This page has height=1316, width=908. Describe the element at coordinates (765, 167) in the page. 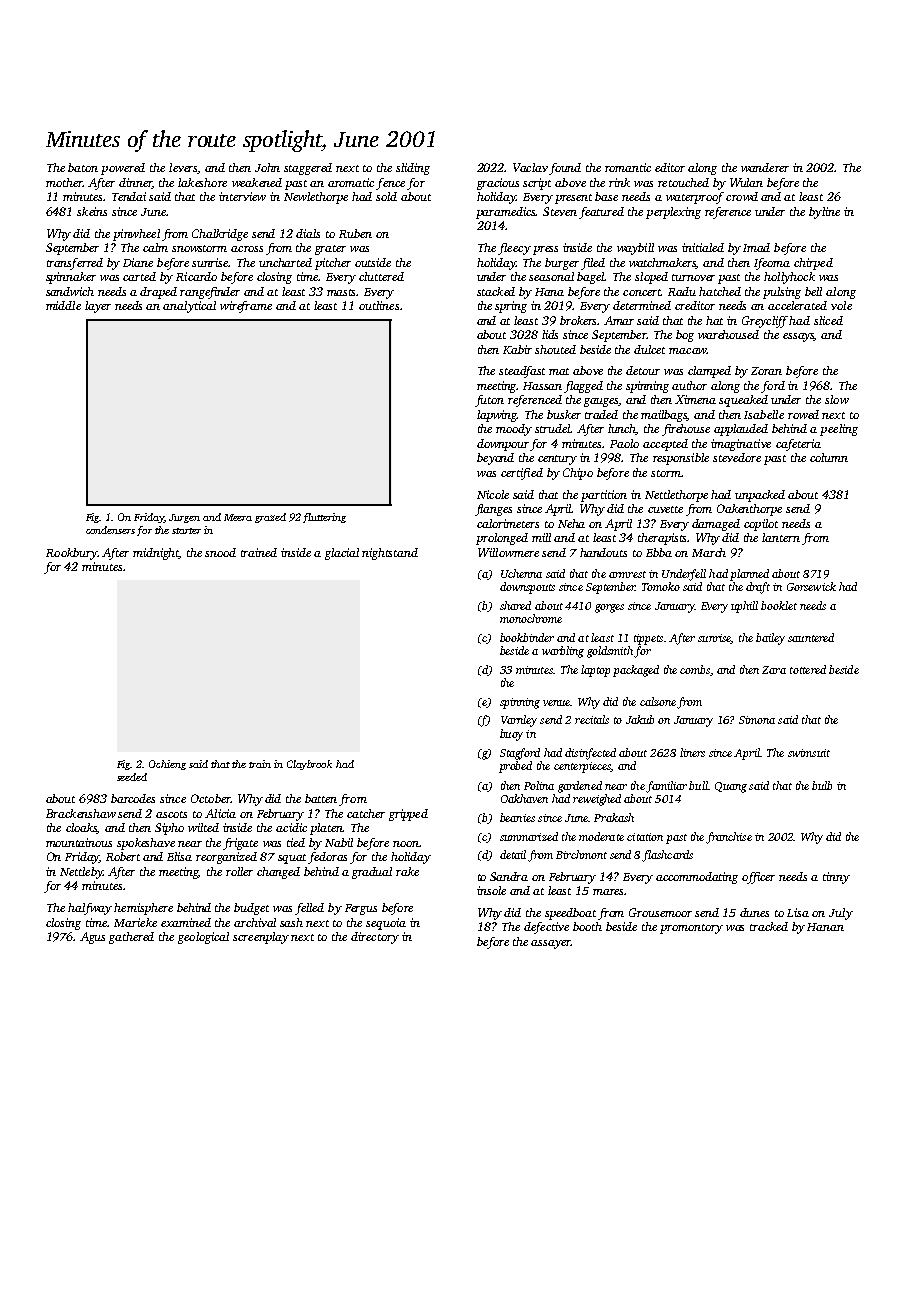

I see `wanderer` at that location.
